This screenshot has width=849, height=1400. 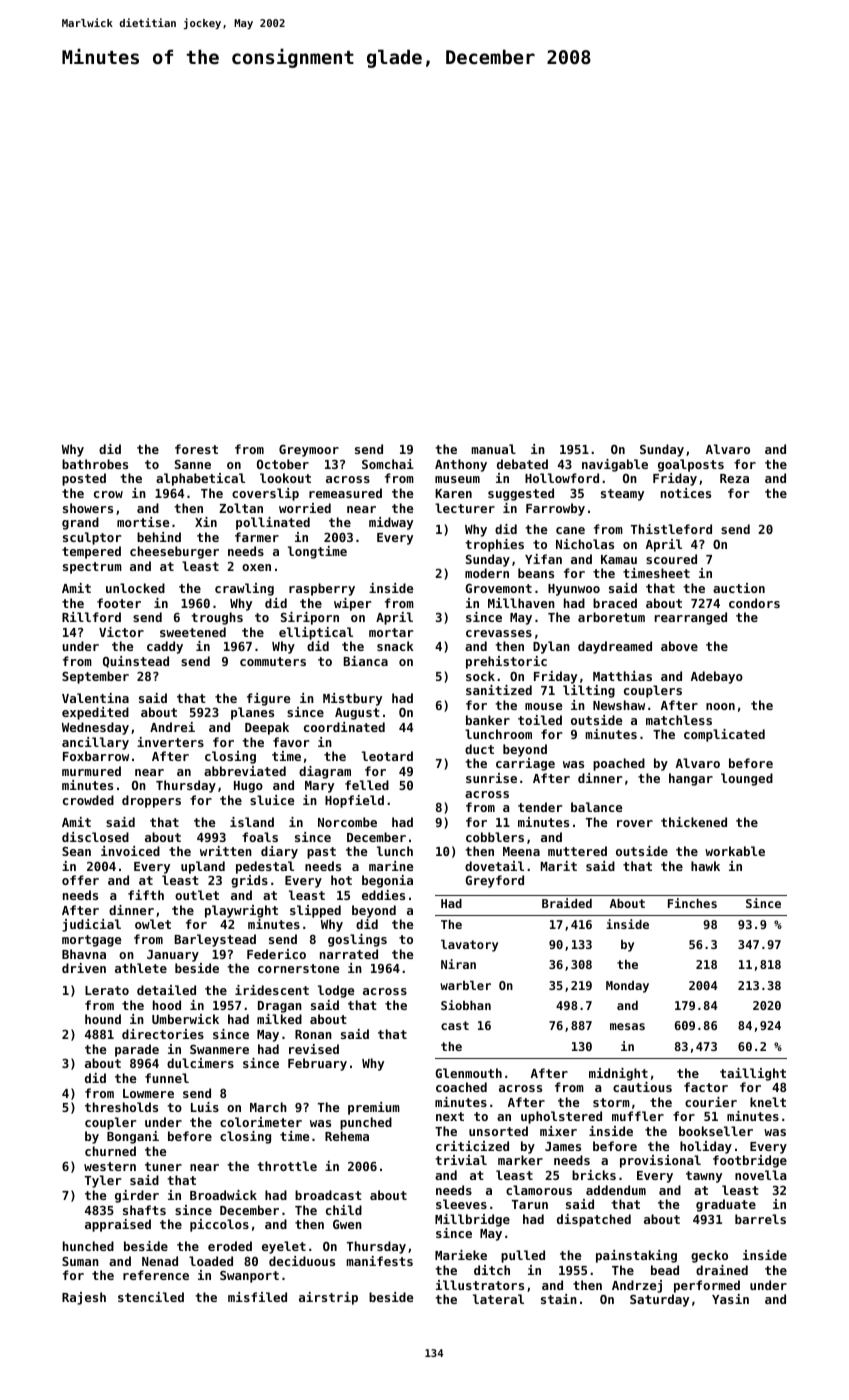 I want to click on Anthony, so click(x=461, y=465).
